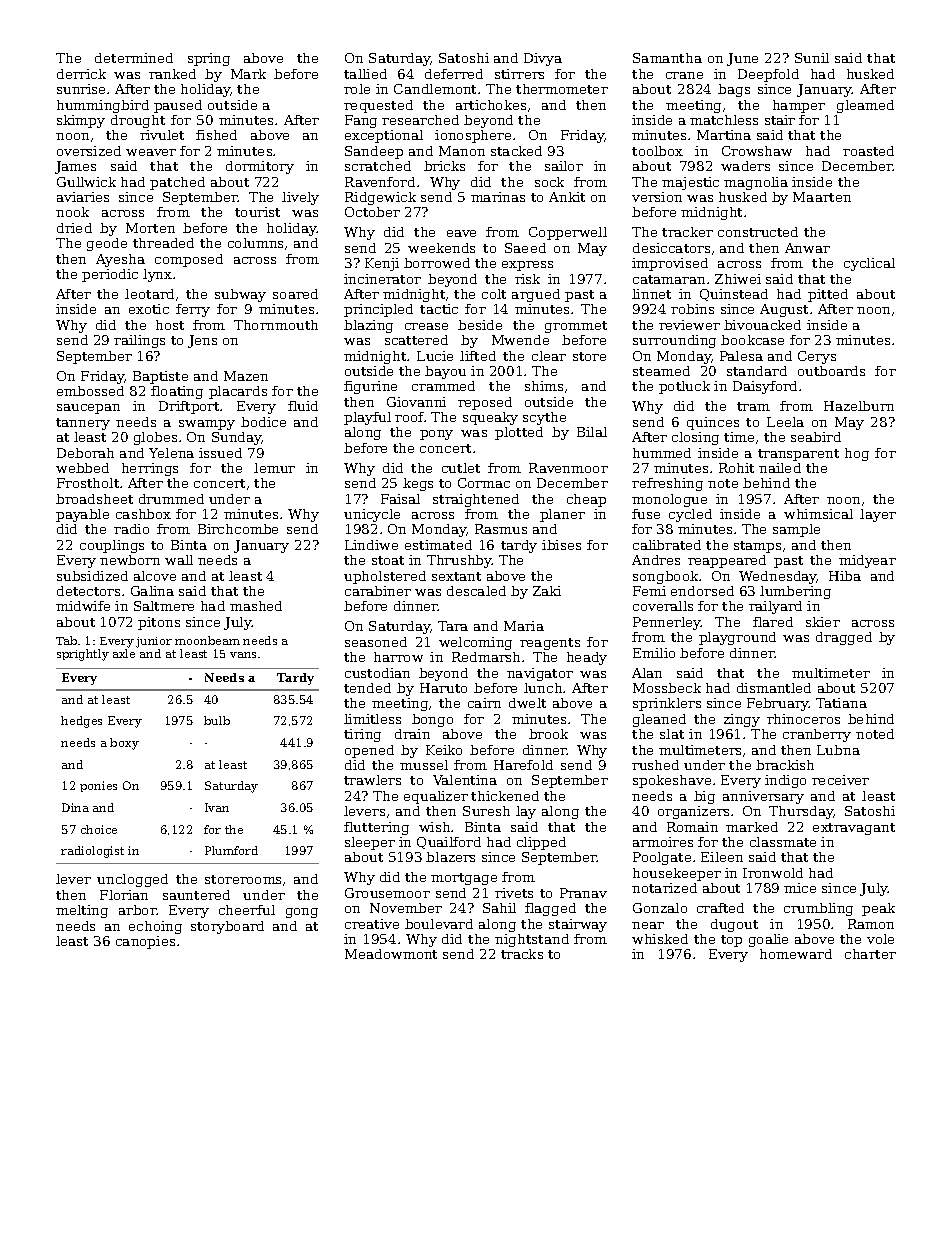 This screenshot has height=1233, width=952. What do you see at coordinates (690, 515) in the screenshot?
I see `cycled` at bounding box center [690, 515].
